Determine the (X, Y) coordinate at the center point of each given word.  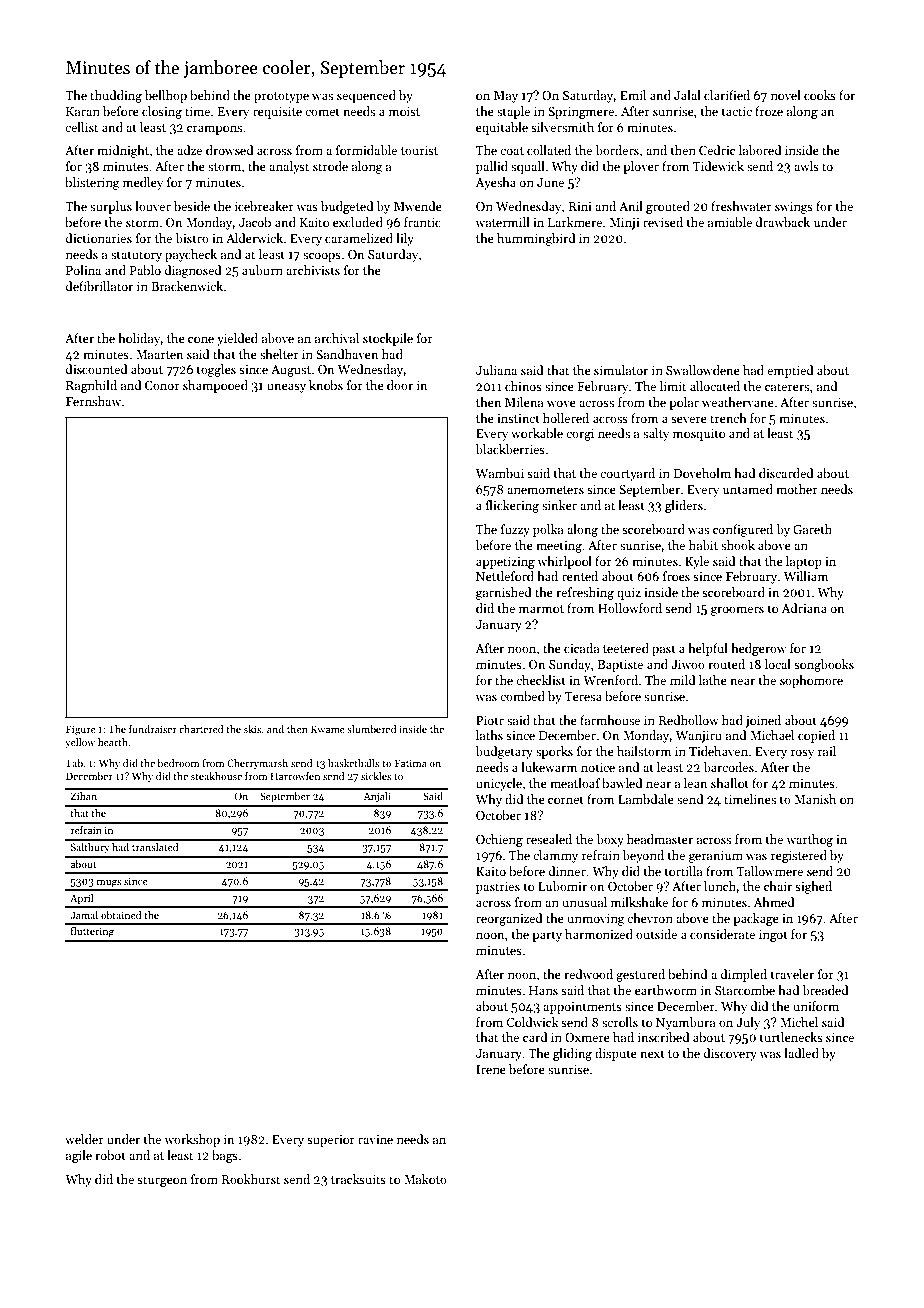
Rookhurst (251, 1179)
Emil (633, 95)
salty (656, 434)
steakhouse (216, 776)
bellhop (166, 96)
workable (537, 433)
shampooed (215, 386)
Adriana (804, 608)
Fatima (411, 763)
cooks (820, 95)
